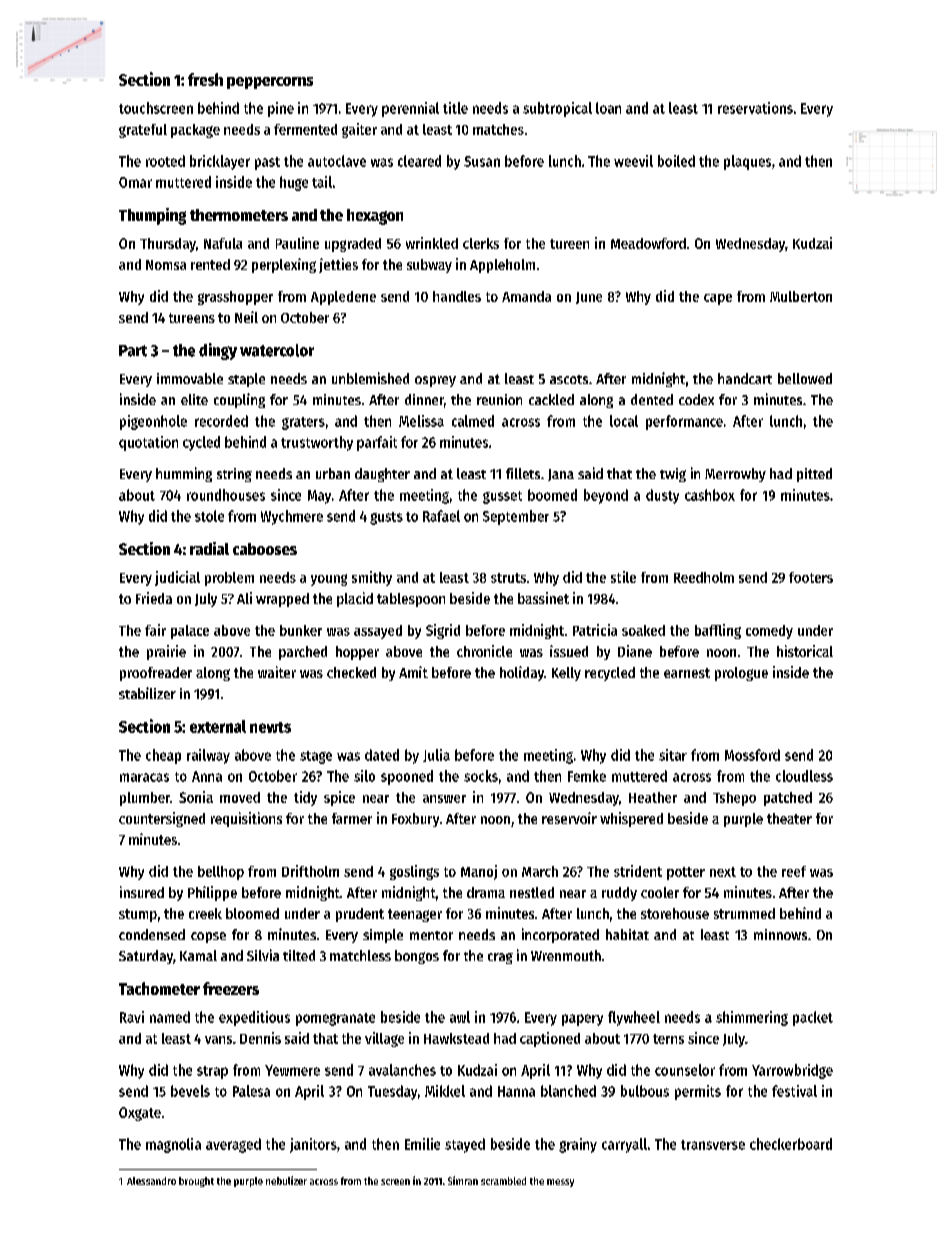 The height and width of the image is (1233, 952). What do you see at coordinates (801, 296) in the image?
I see `Mulberton` at bounding box center [801, 296].
